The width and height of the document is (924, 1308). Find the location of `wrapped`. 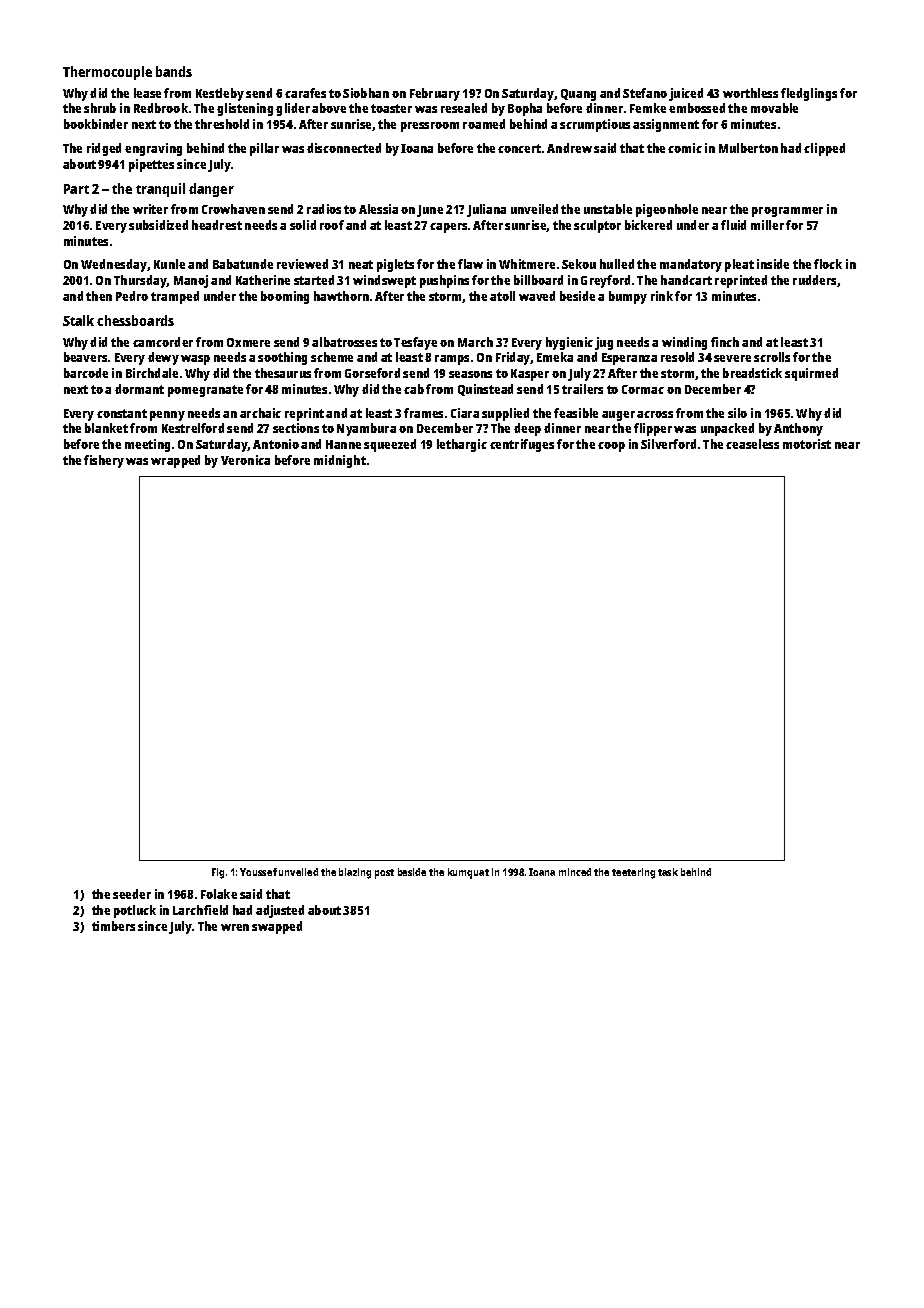

wrapped is located at coordinates (175, 461).
